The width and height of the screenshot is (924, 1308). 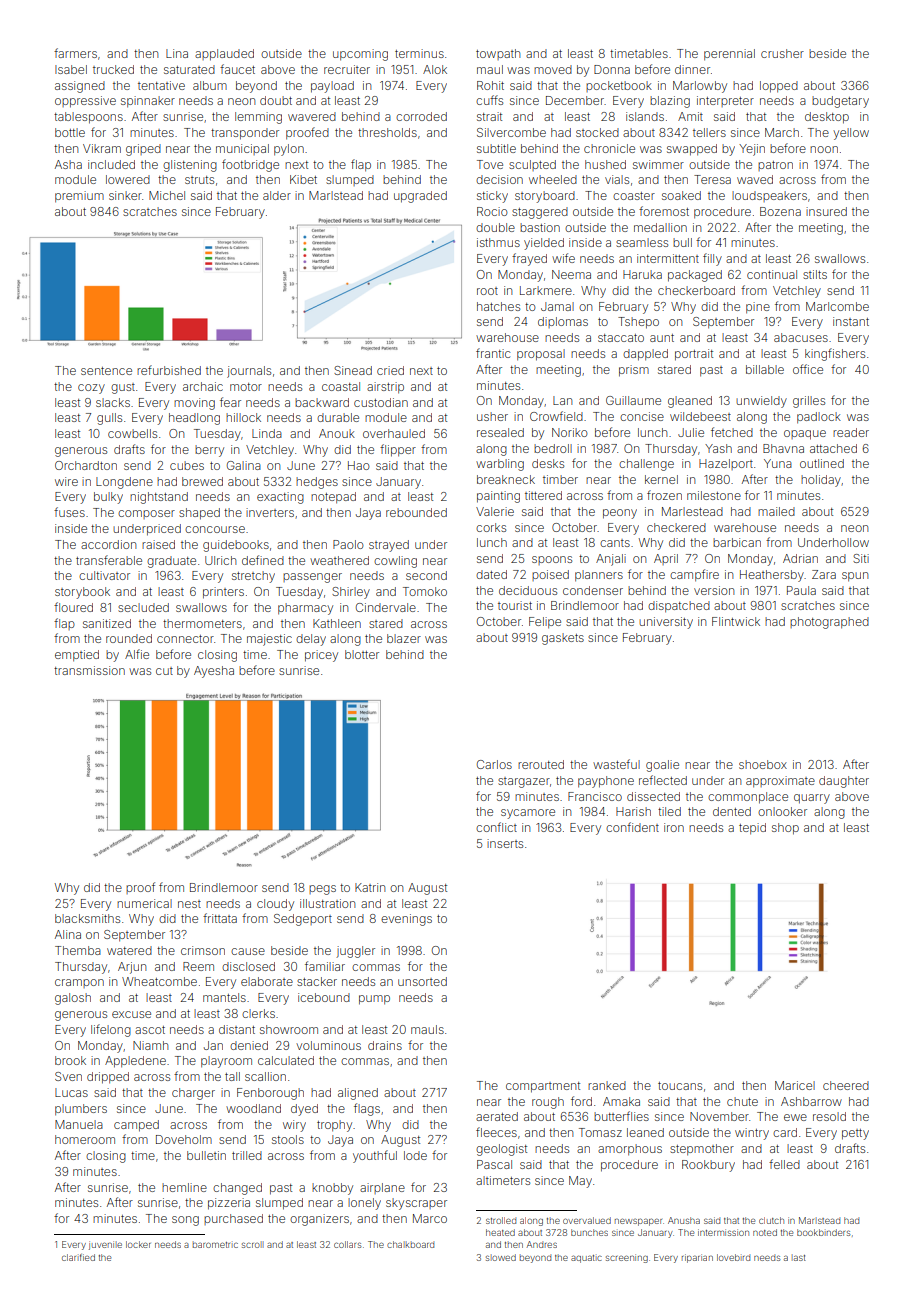 I want to click on interpreter, so click(x=725, y=101).
